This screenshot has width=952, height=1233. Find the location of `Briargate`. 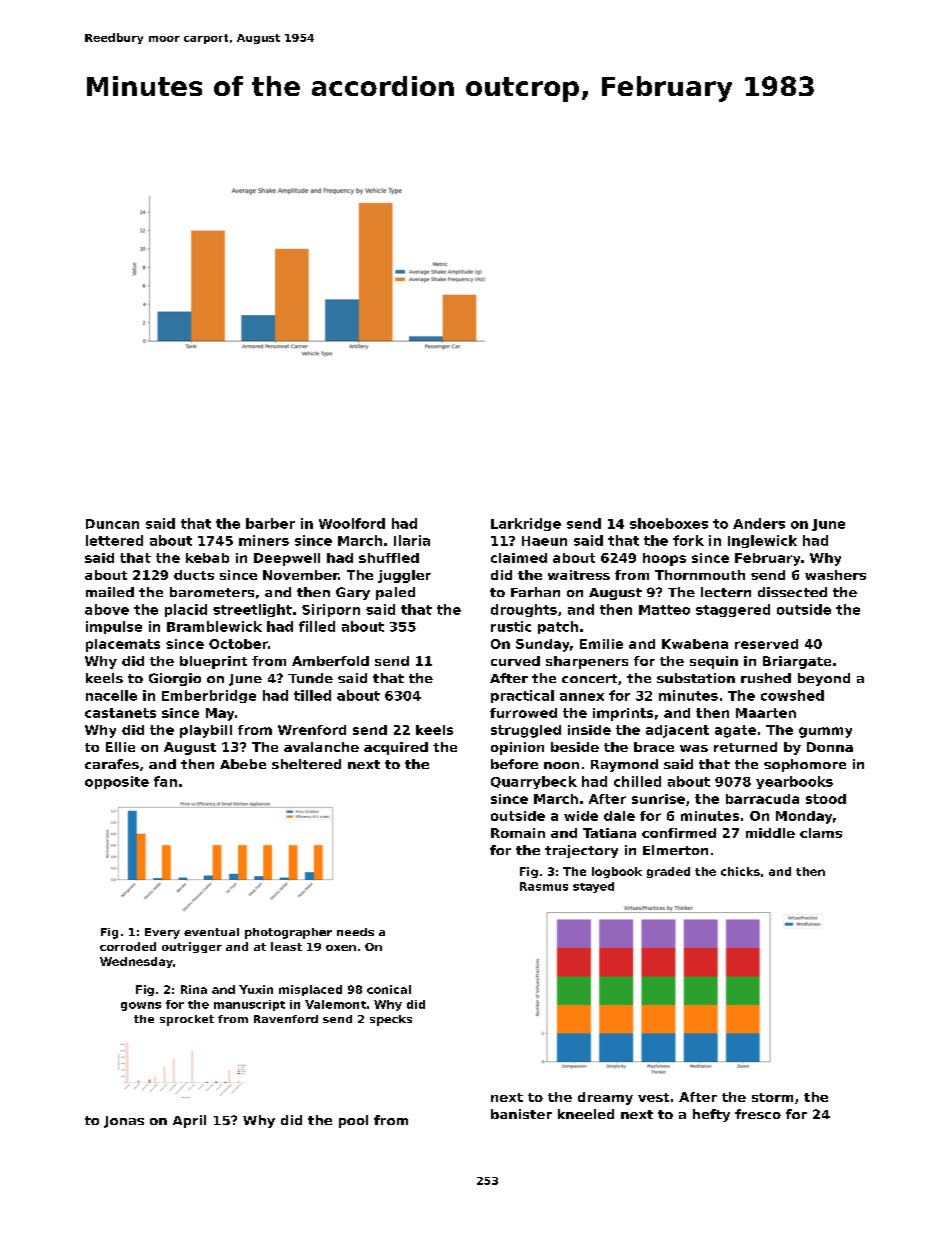

Briargate is located at coordinates (797, 662).
